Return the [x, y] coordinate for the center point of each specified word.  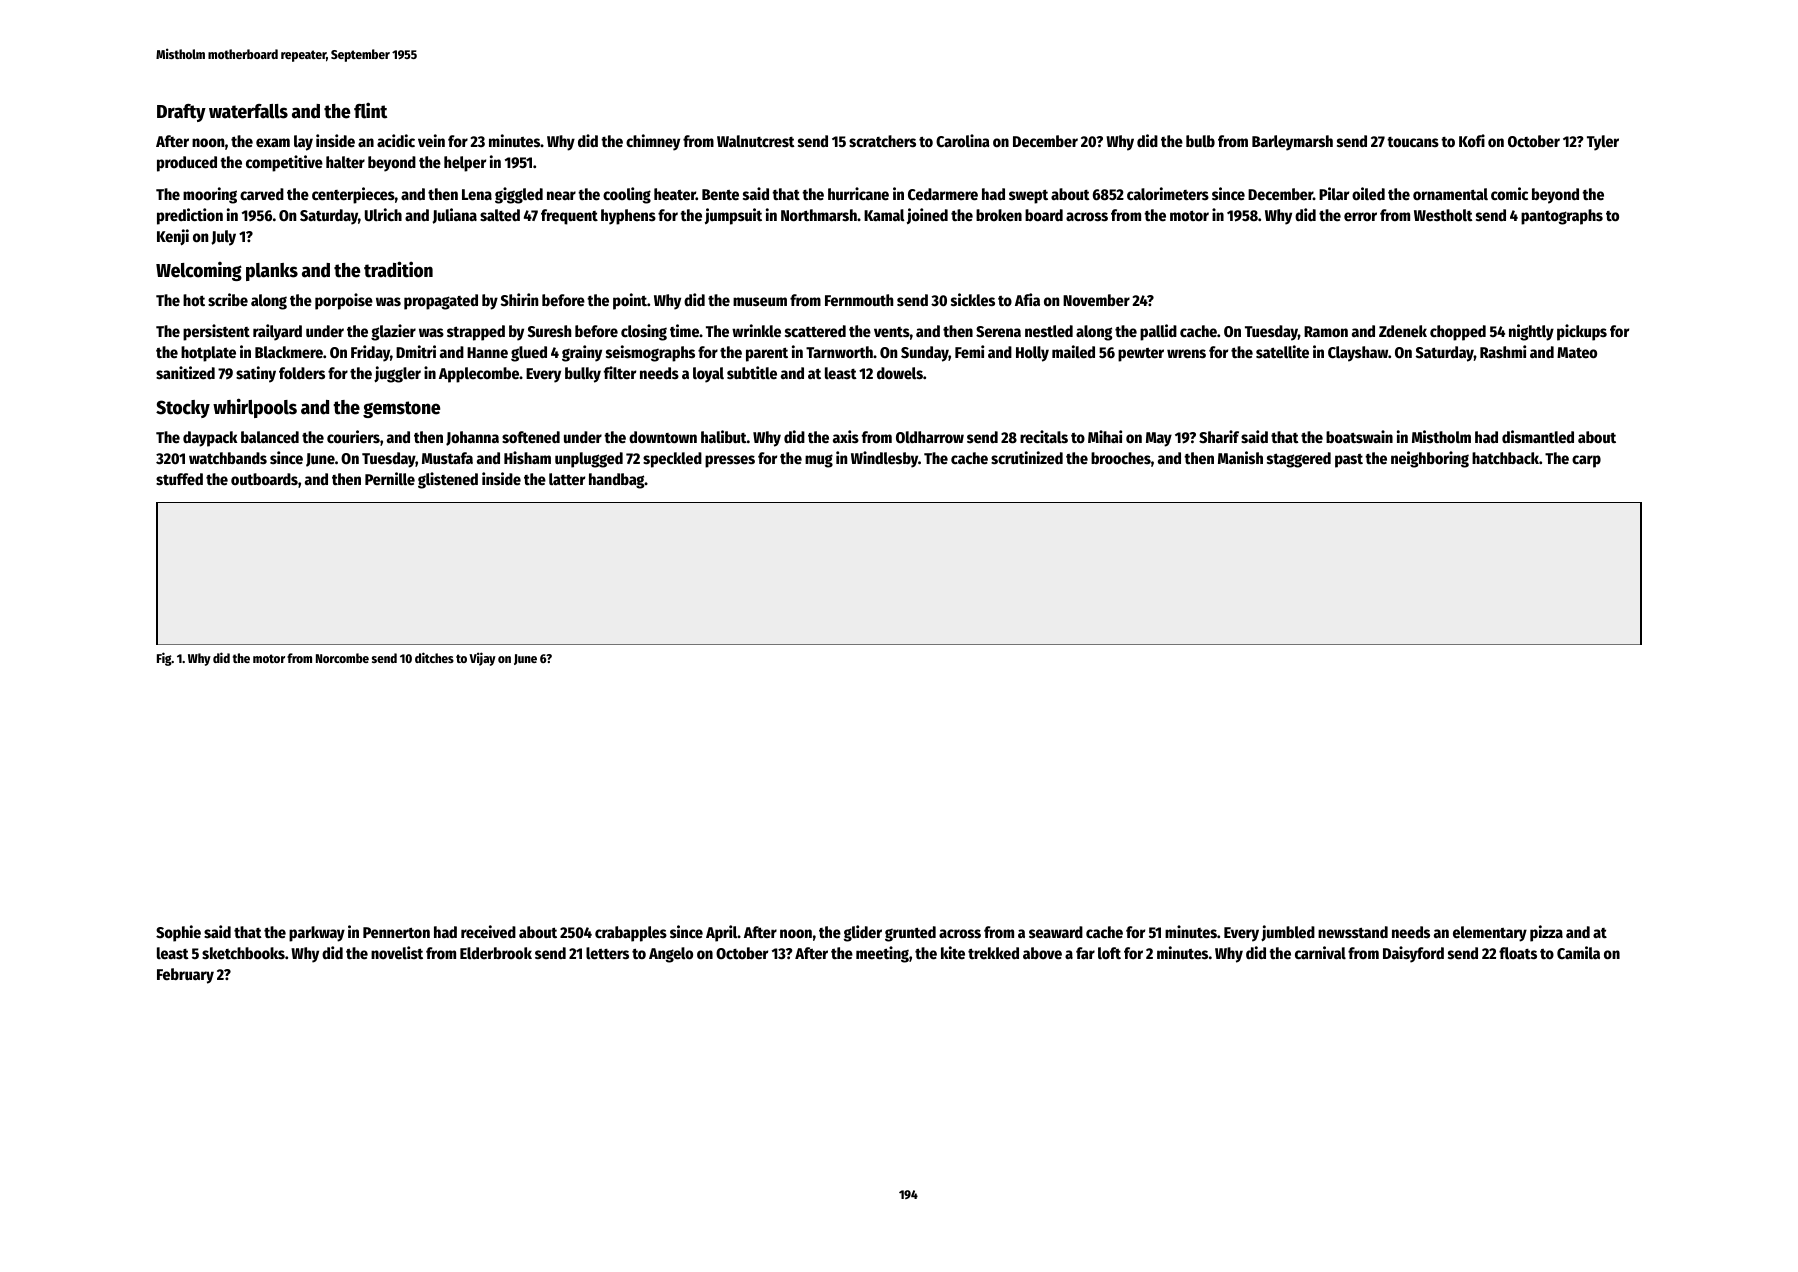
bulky [583, 375]
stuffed [179, 479]
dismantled [1538, 437]
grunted [910, 934]
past [1349, 461]
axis [846, 436]
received [488, 932]
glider [863, 933]
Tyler [1603, 143]
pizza [1546, 933]
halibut [724, 436]
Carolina [963, 141]
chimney [653, 142]
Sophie [178, 933]
